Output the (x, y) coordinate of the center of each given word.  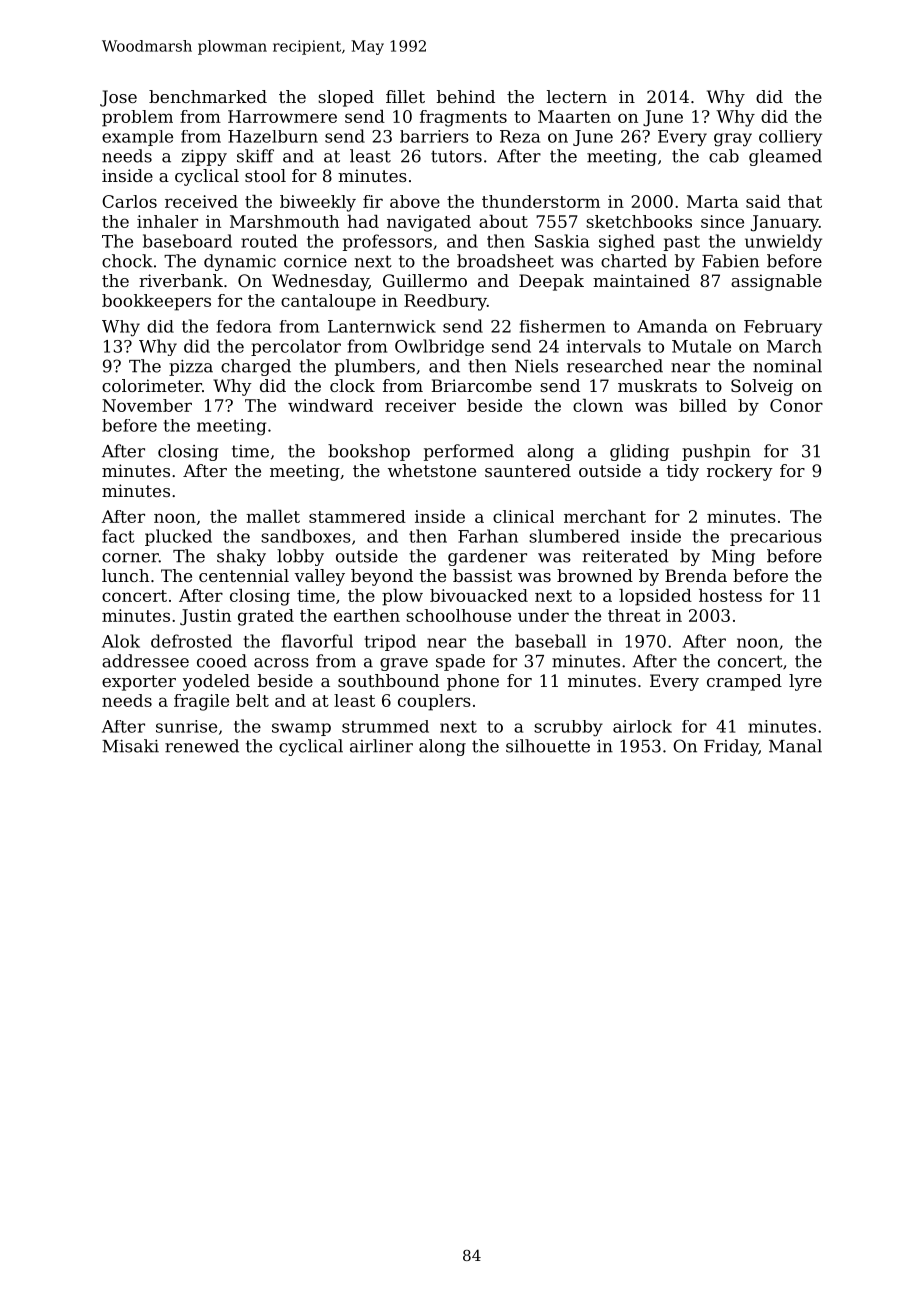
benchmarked (208, 96)
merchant (605, 516)
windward (330, 405)
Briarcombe (481, 385)
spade (460, 662)
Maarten (574, 116)
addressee (145, 661)
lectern (577, 96)
